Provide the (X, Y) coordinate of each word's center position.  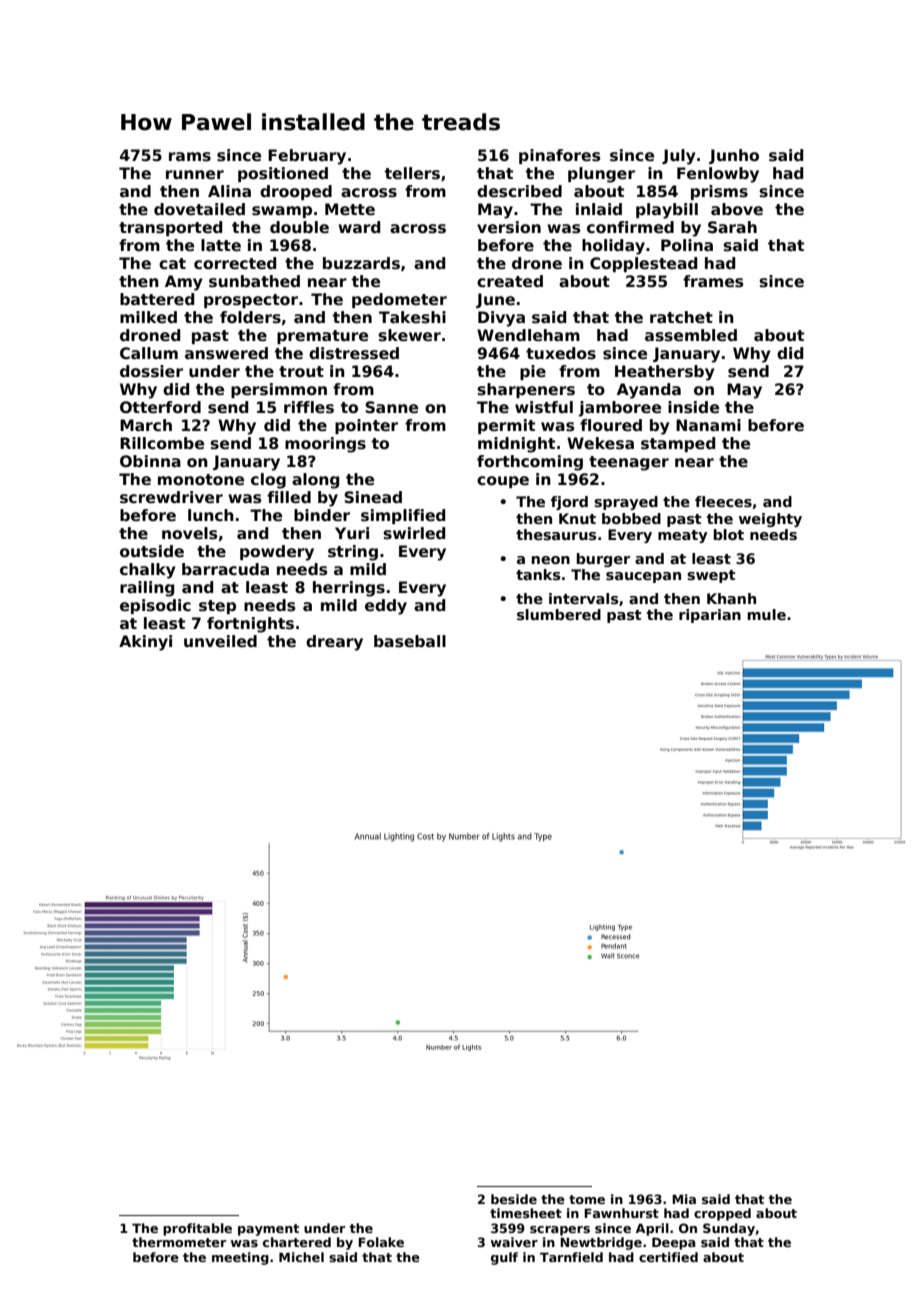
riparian (710, 616)
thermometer (179, 1242)
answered (226, 353)
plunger (601, 175)
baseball (410, 641)
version (509, 227)
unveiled (220, 641)
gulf (504, 1258)
